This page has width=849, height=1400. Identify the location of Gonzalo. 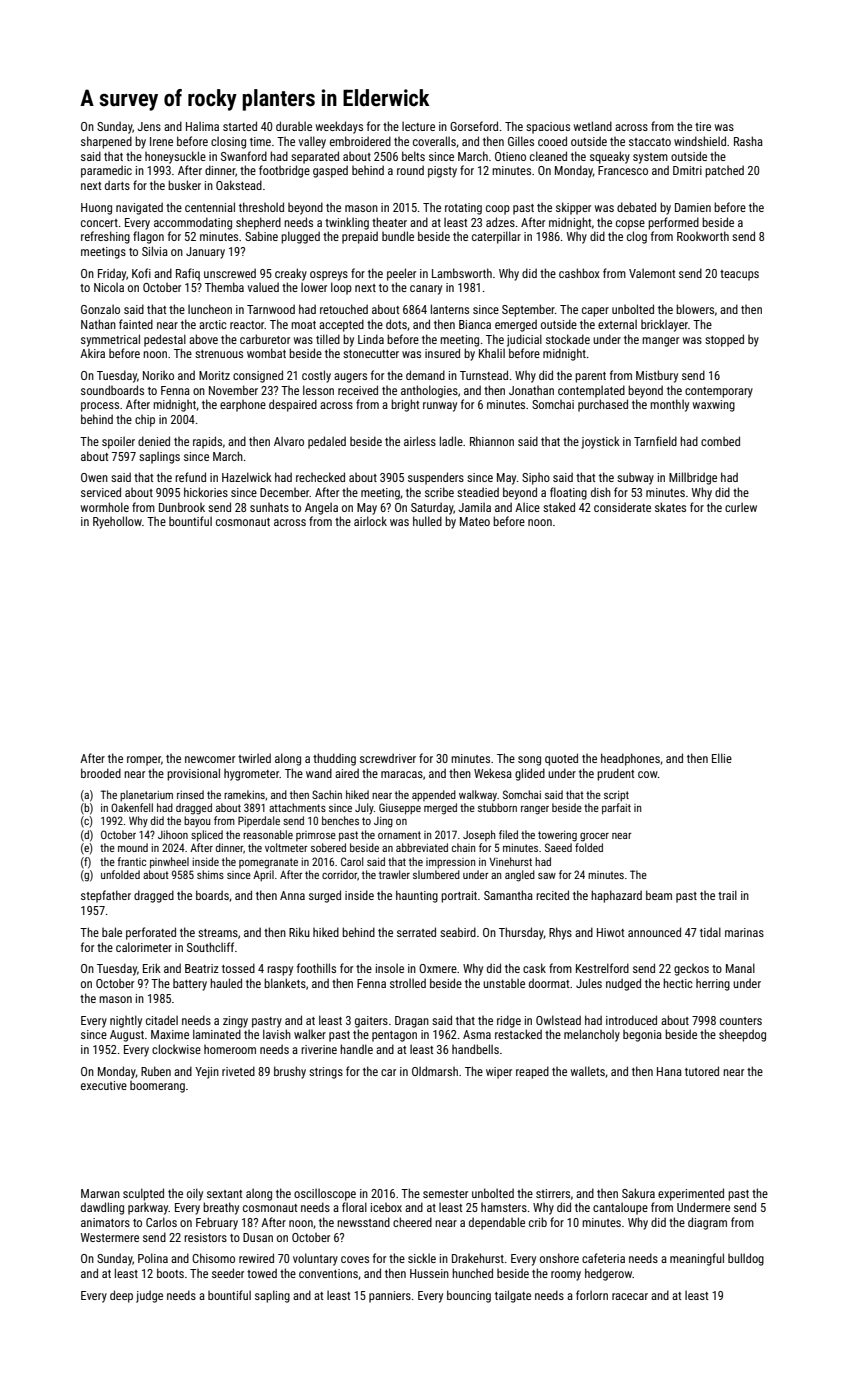
(100, 309).
